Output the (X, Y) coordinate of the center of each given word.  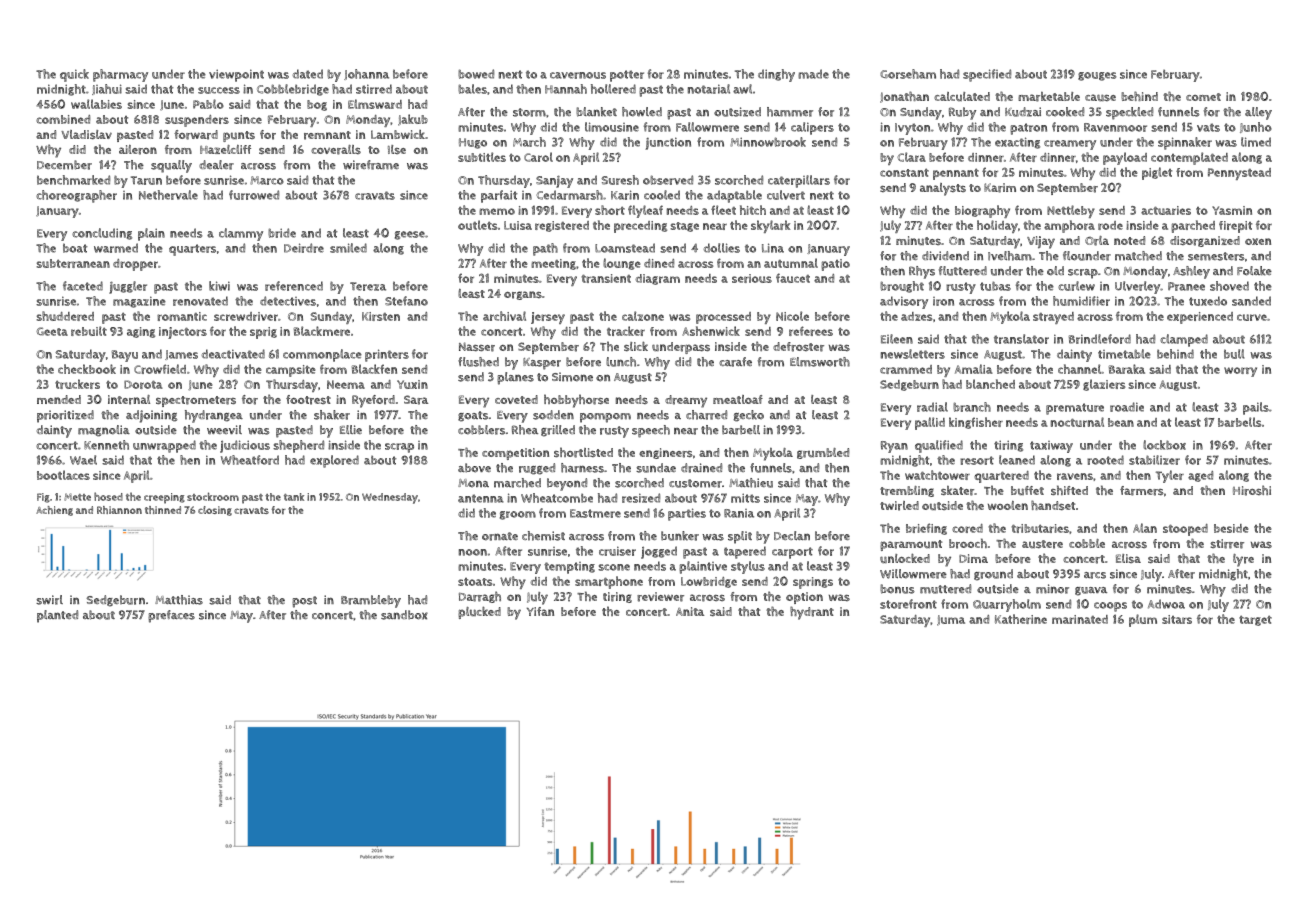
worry (1240, 372)
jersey (548, 318)
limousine (612, 127)
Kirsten (381, 316)
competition (515, 454)
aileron (138, 150)
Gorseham (908, 74)
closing (215, 511)
